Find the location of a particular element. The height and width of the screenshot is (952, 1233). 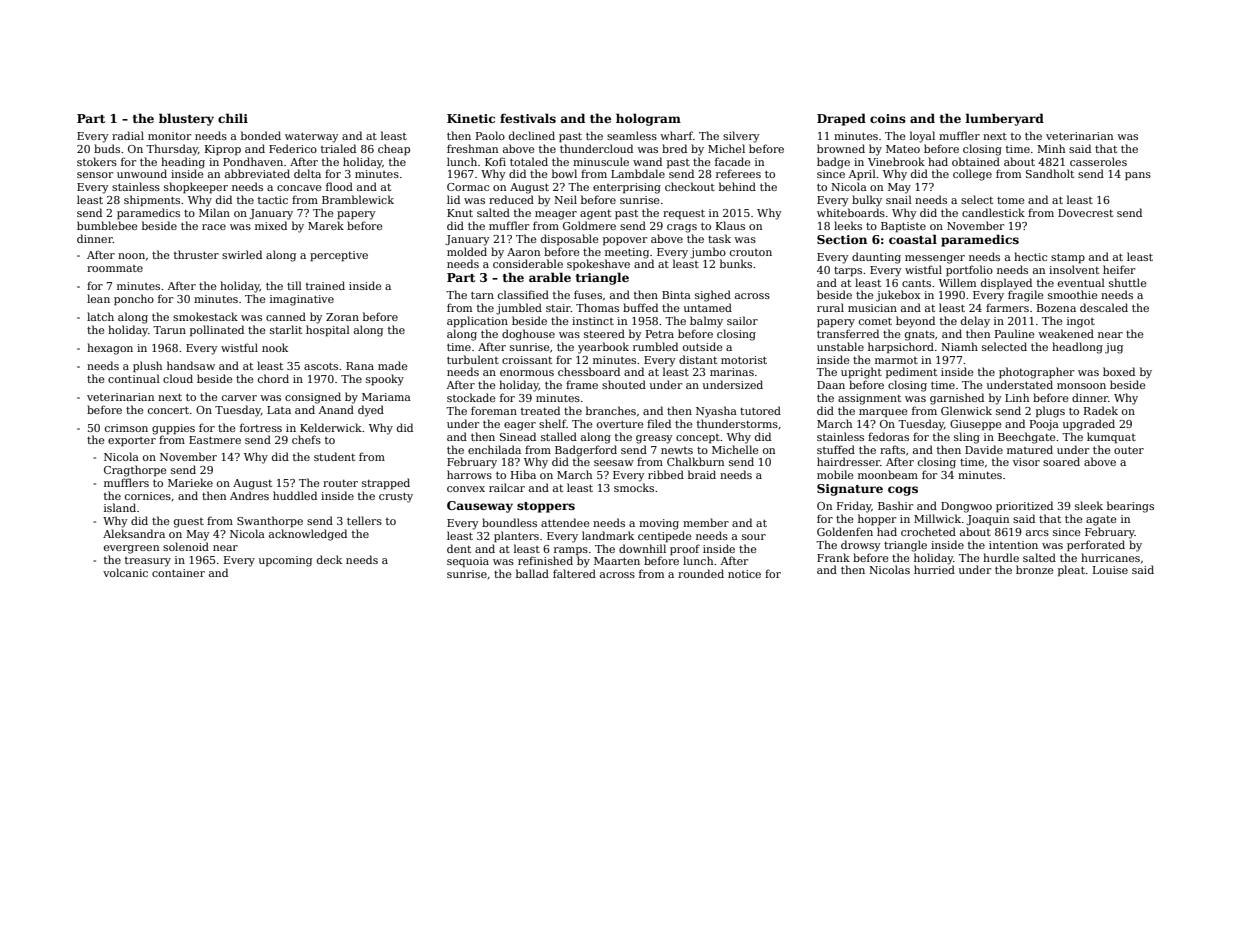

flood is located at coordinates (339, 186).
